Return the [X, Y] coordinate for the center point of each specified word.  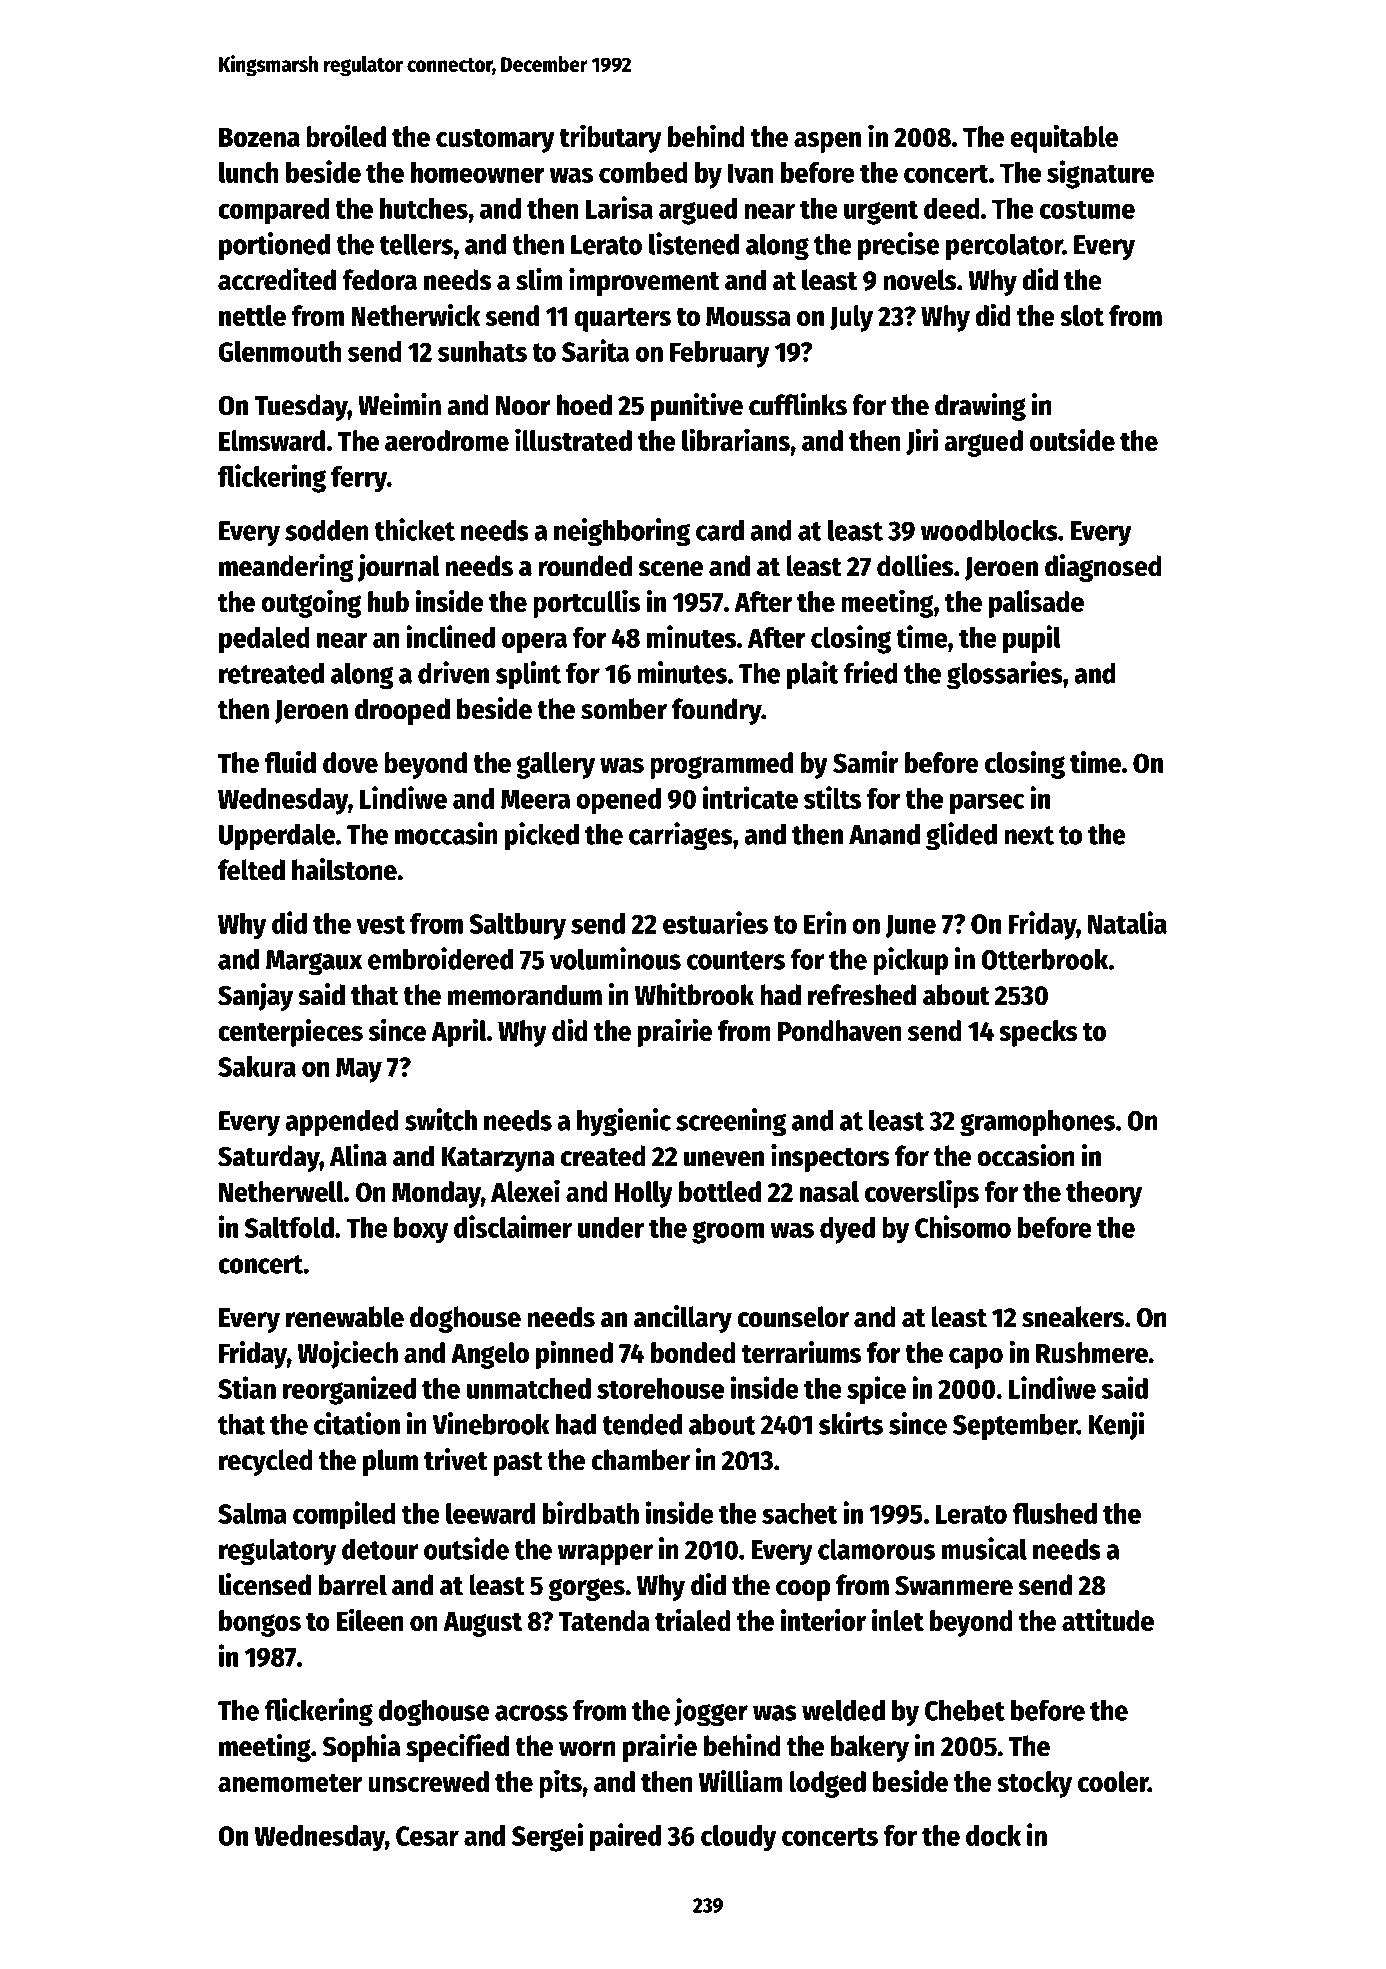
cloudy [738, 1838]
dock [993, 1835]
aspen [827, 142]
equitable [1064, 138]
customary [495, 141]
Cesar [427, 1836]
